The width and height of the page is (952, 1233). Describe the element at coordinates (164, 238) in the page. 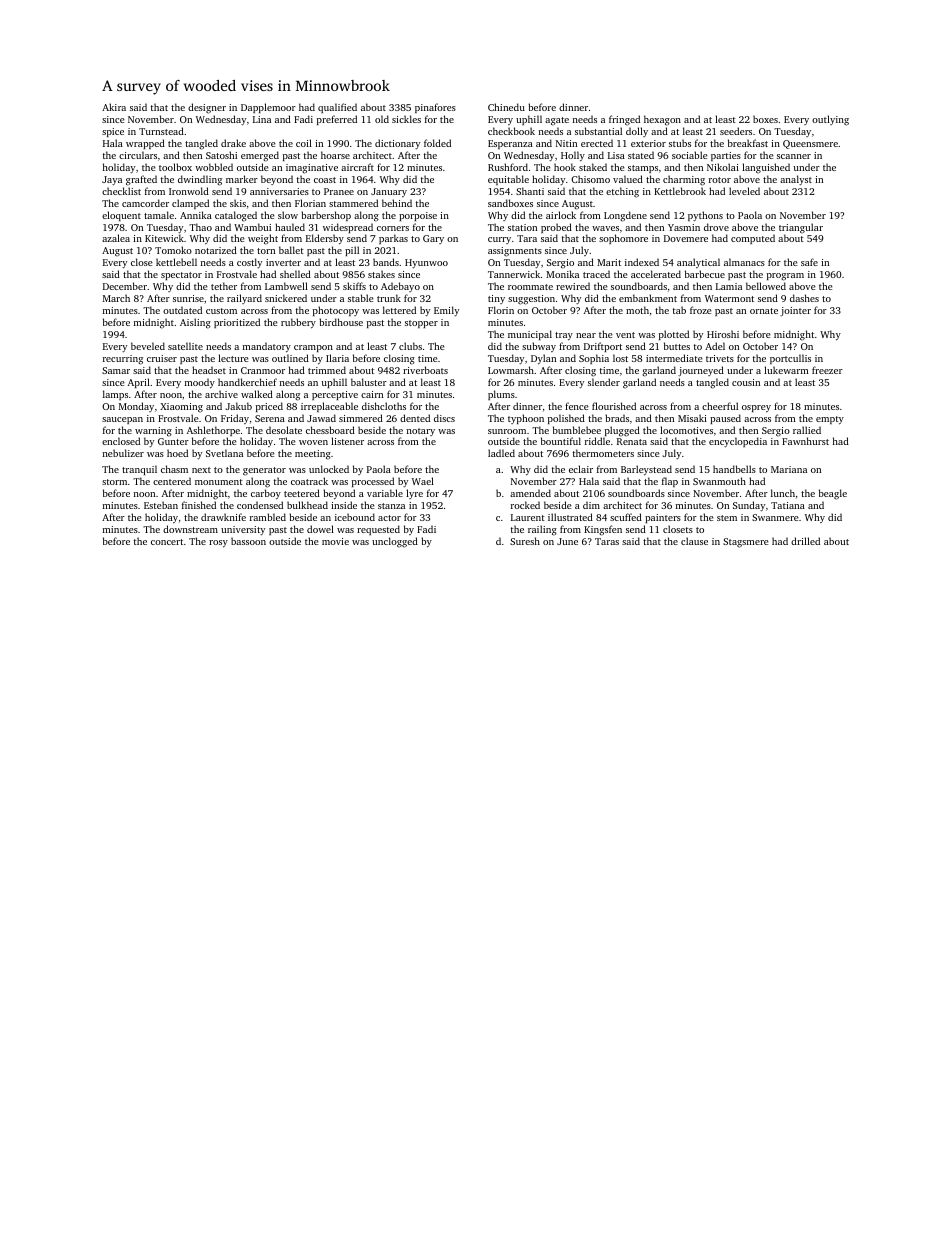

I see `Kitewick` at that location.
